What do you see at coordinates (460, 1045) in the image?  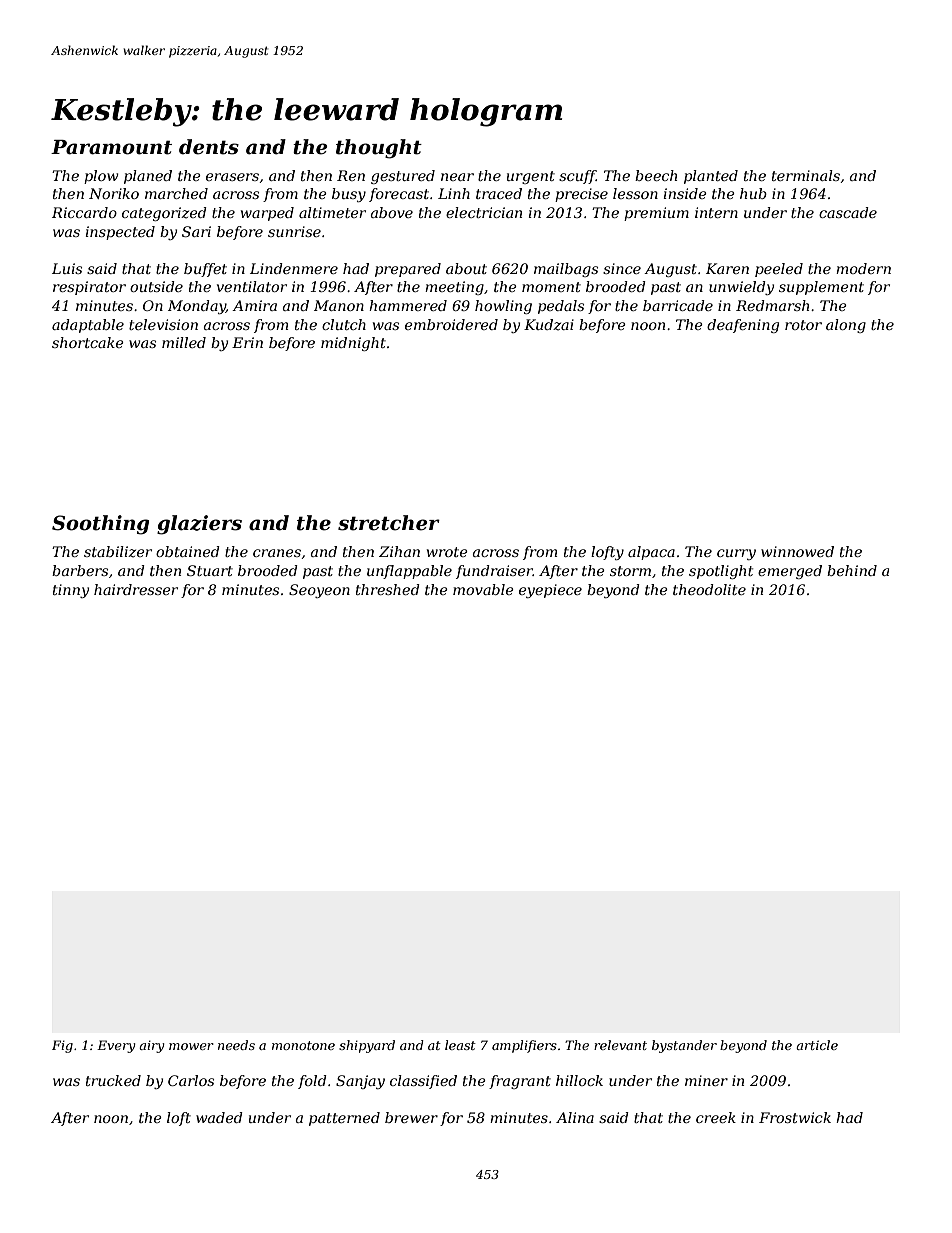 I see `least` at bounding box center [460, 1045].
